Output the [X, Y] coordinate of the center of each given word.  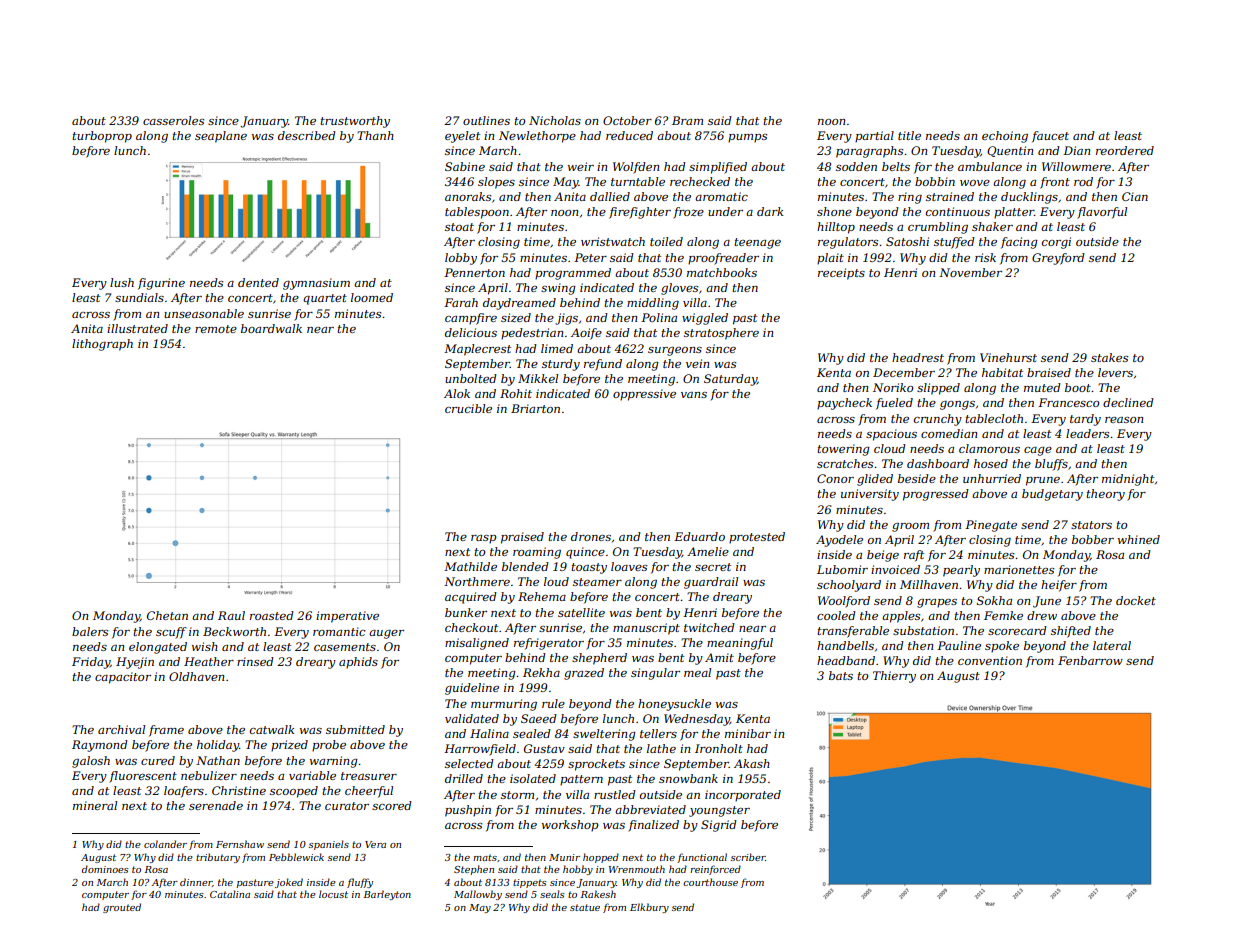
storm [517, 795]
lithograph [102, 345]
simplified [718, 168]
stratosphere [721, 334]
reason [1124, 420]
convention [990, 660]
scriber [748, 857]
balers [90, 631]
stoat [459, 227]
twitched [709, 627]
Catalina [230, 894]
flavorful [1102, 213]
